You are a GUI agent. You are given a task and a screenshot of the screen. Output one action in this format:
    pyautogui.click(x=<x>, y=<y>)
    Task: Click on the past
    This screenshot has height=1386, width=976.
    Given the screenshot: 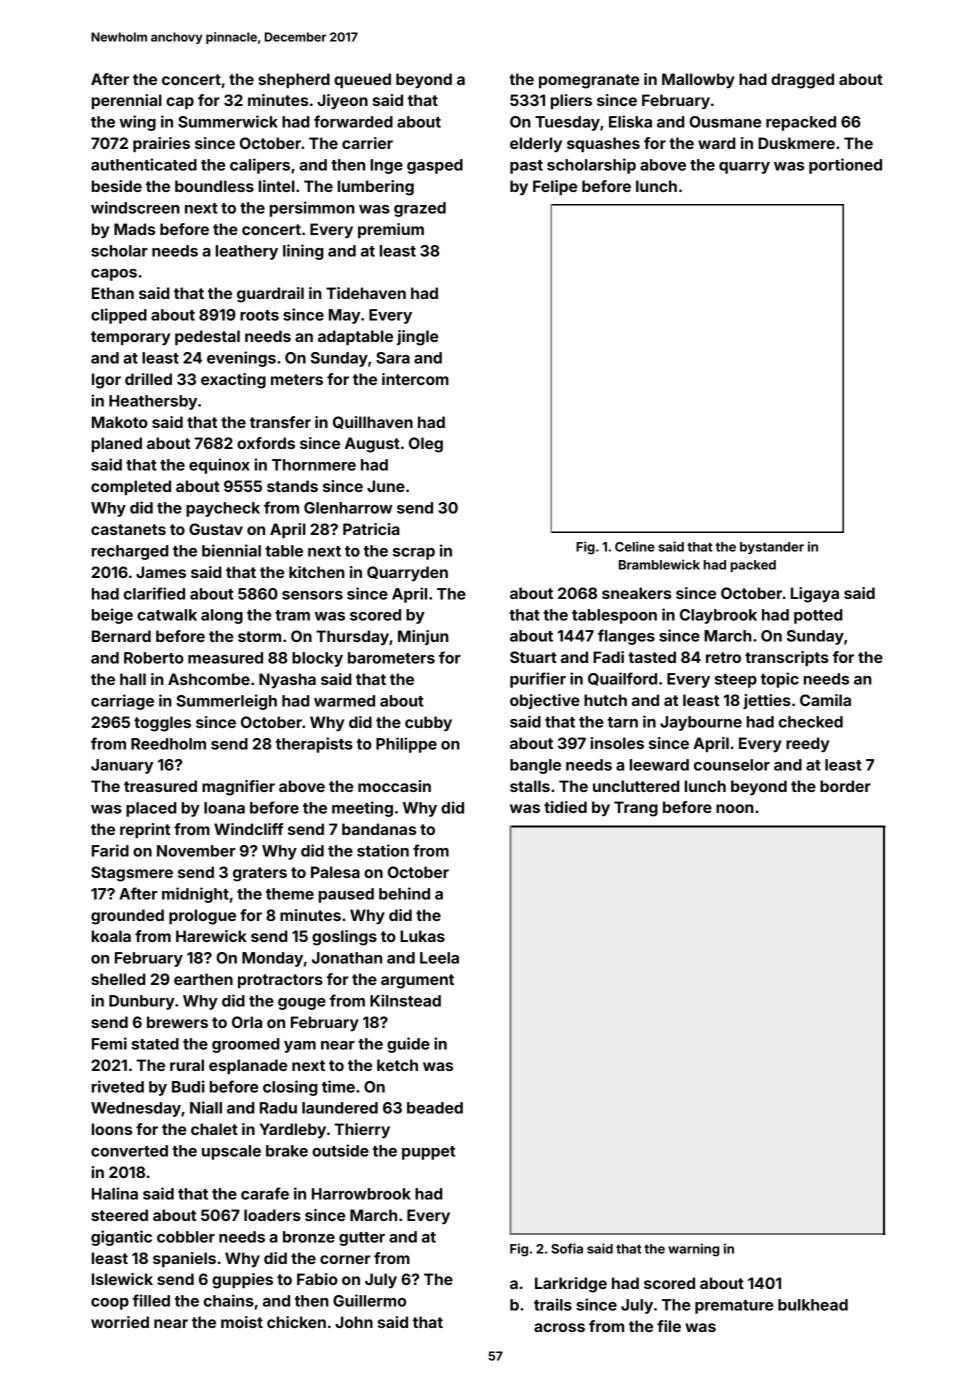 What is the action you would take?
    pyautogui.click(x=526, y=167)
